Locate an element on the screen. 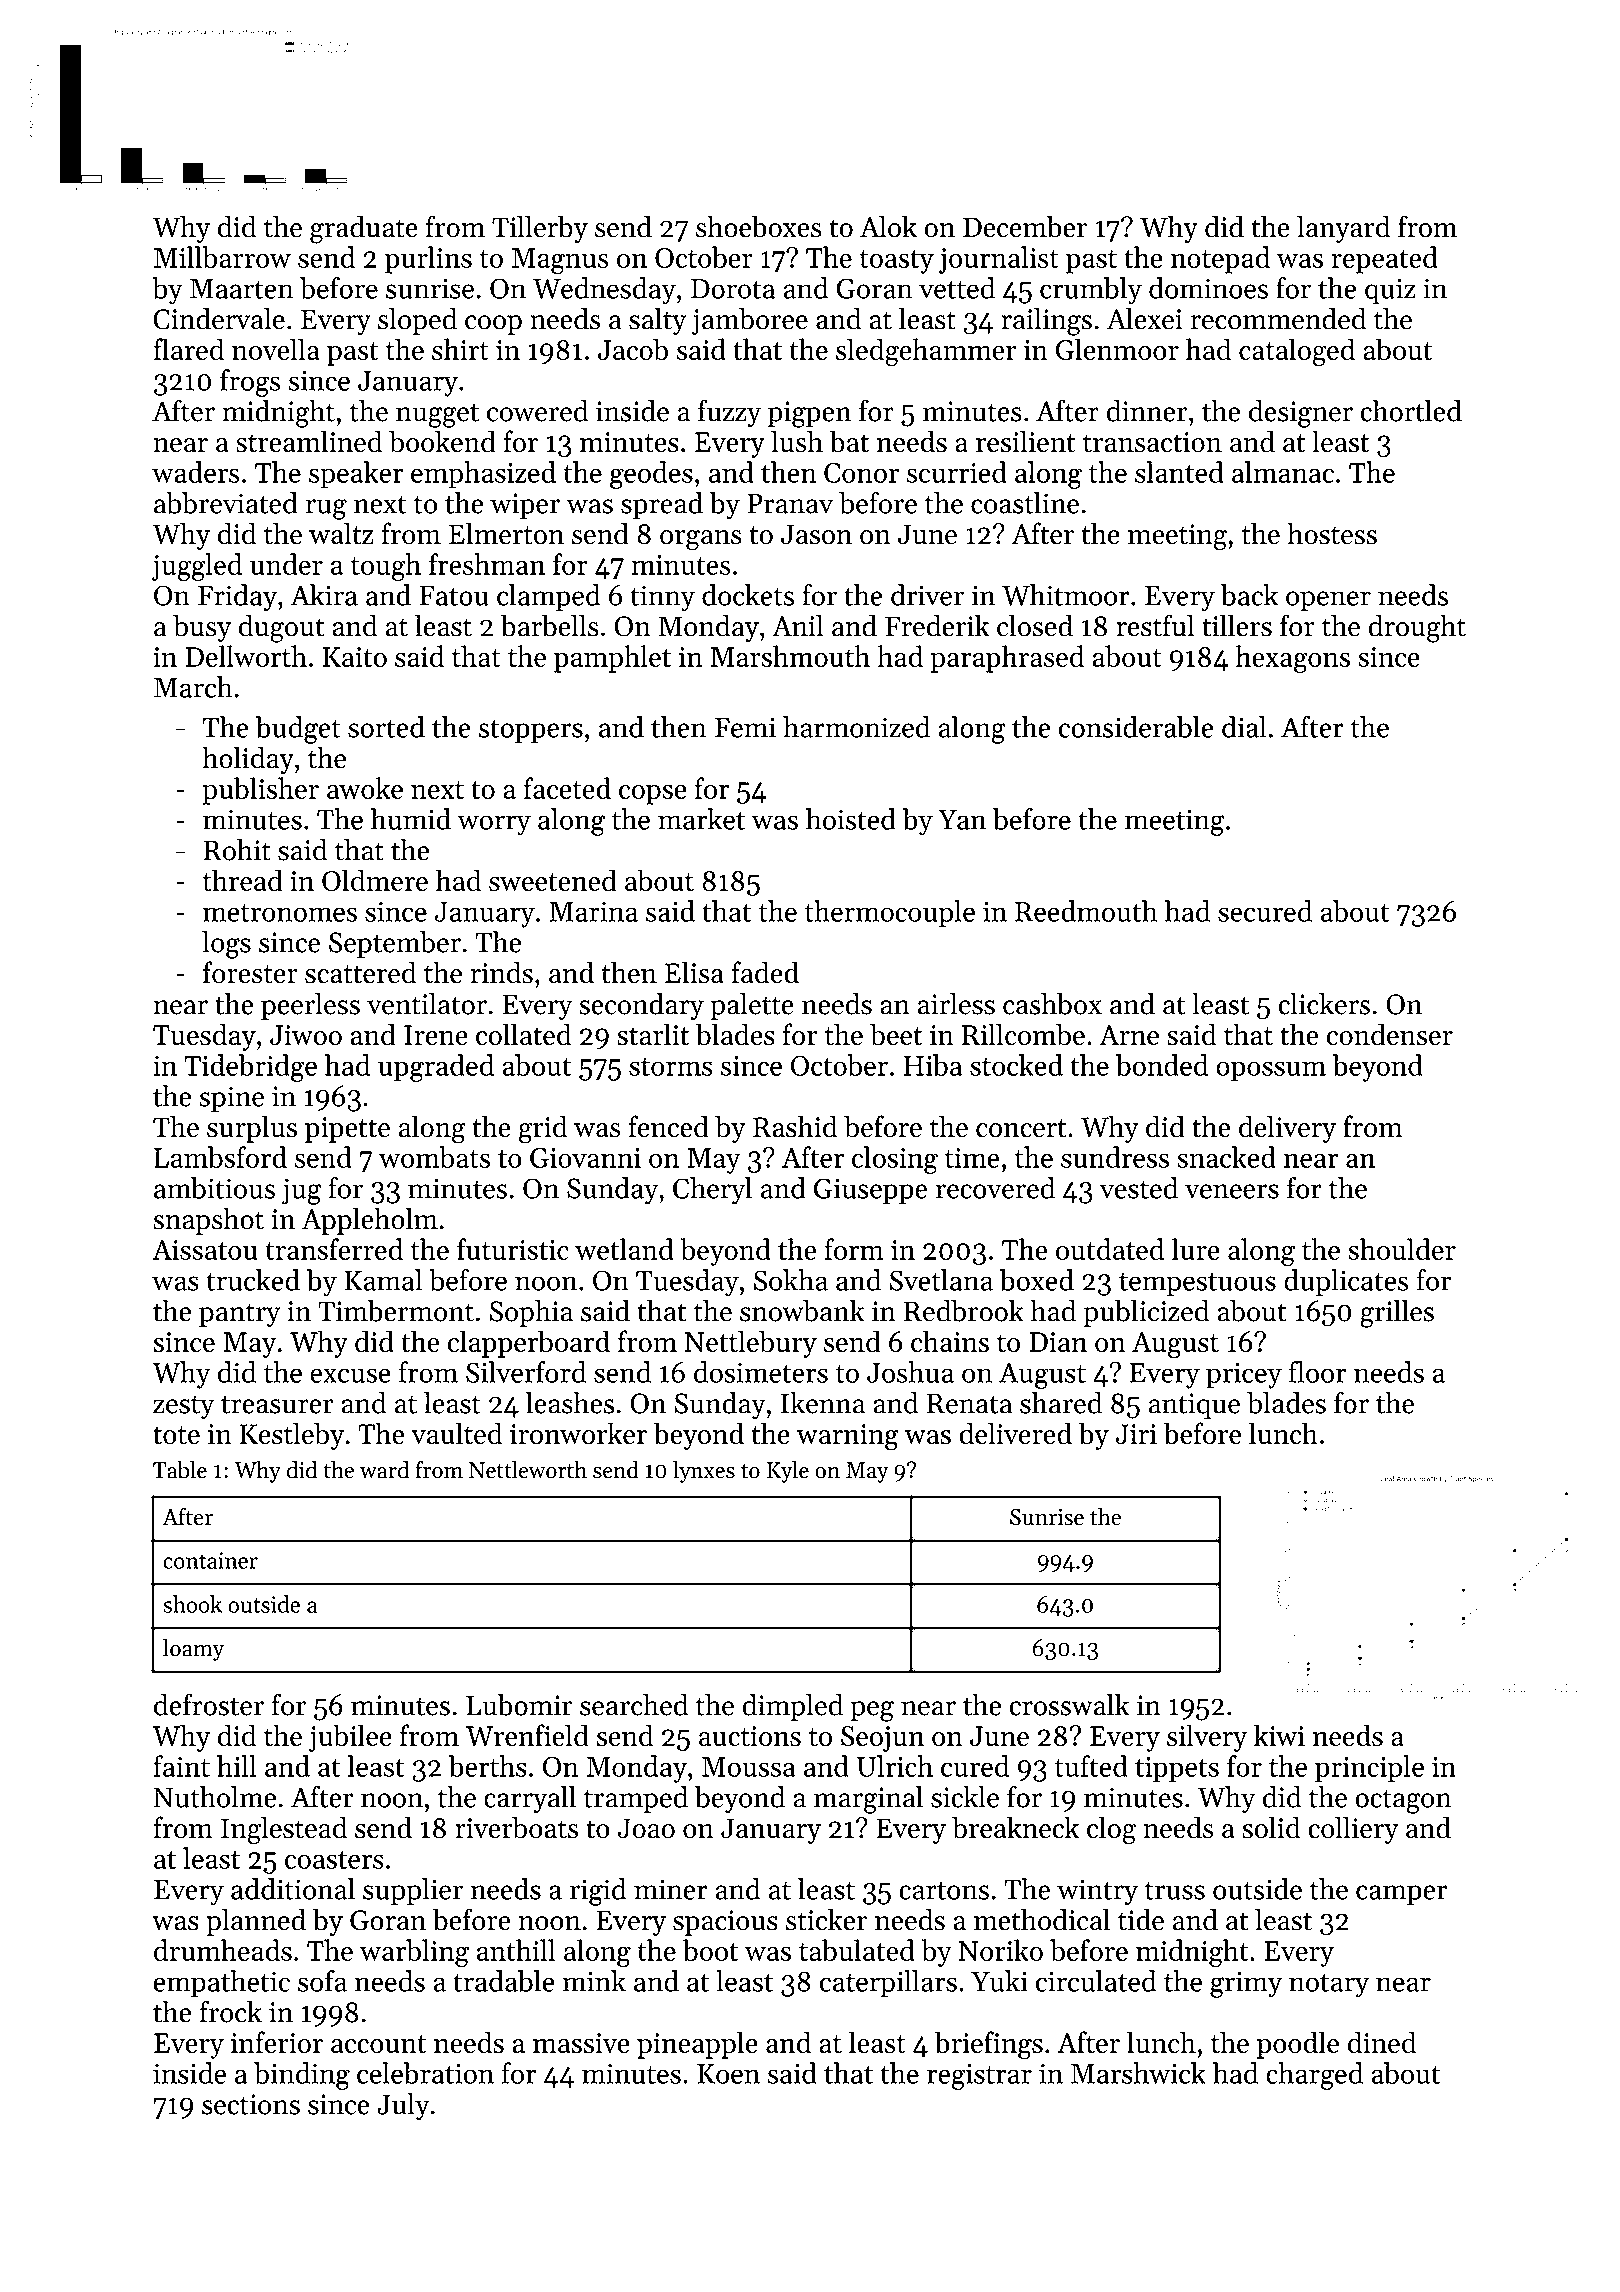 The height and width of the screenshot is (2292, 1620). tote is located at coordinates (176, 1435).
